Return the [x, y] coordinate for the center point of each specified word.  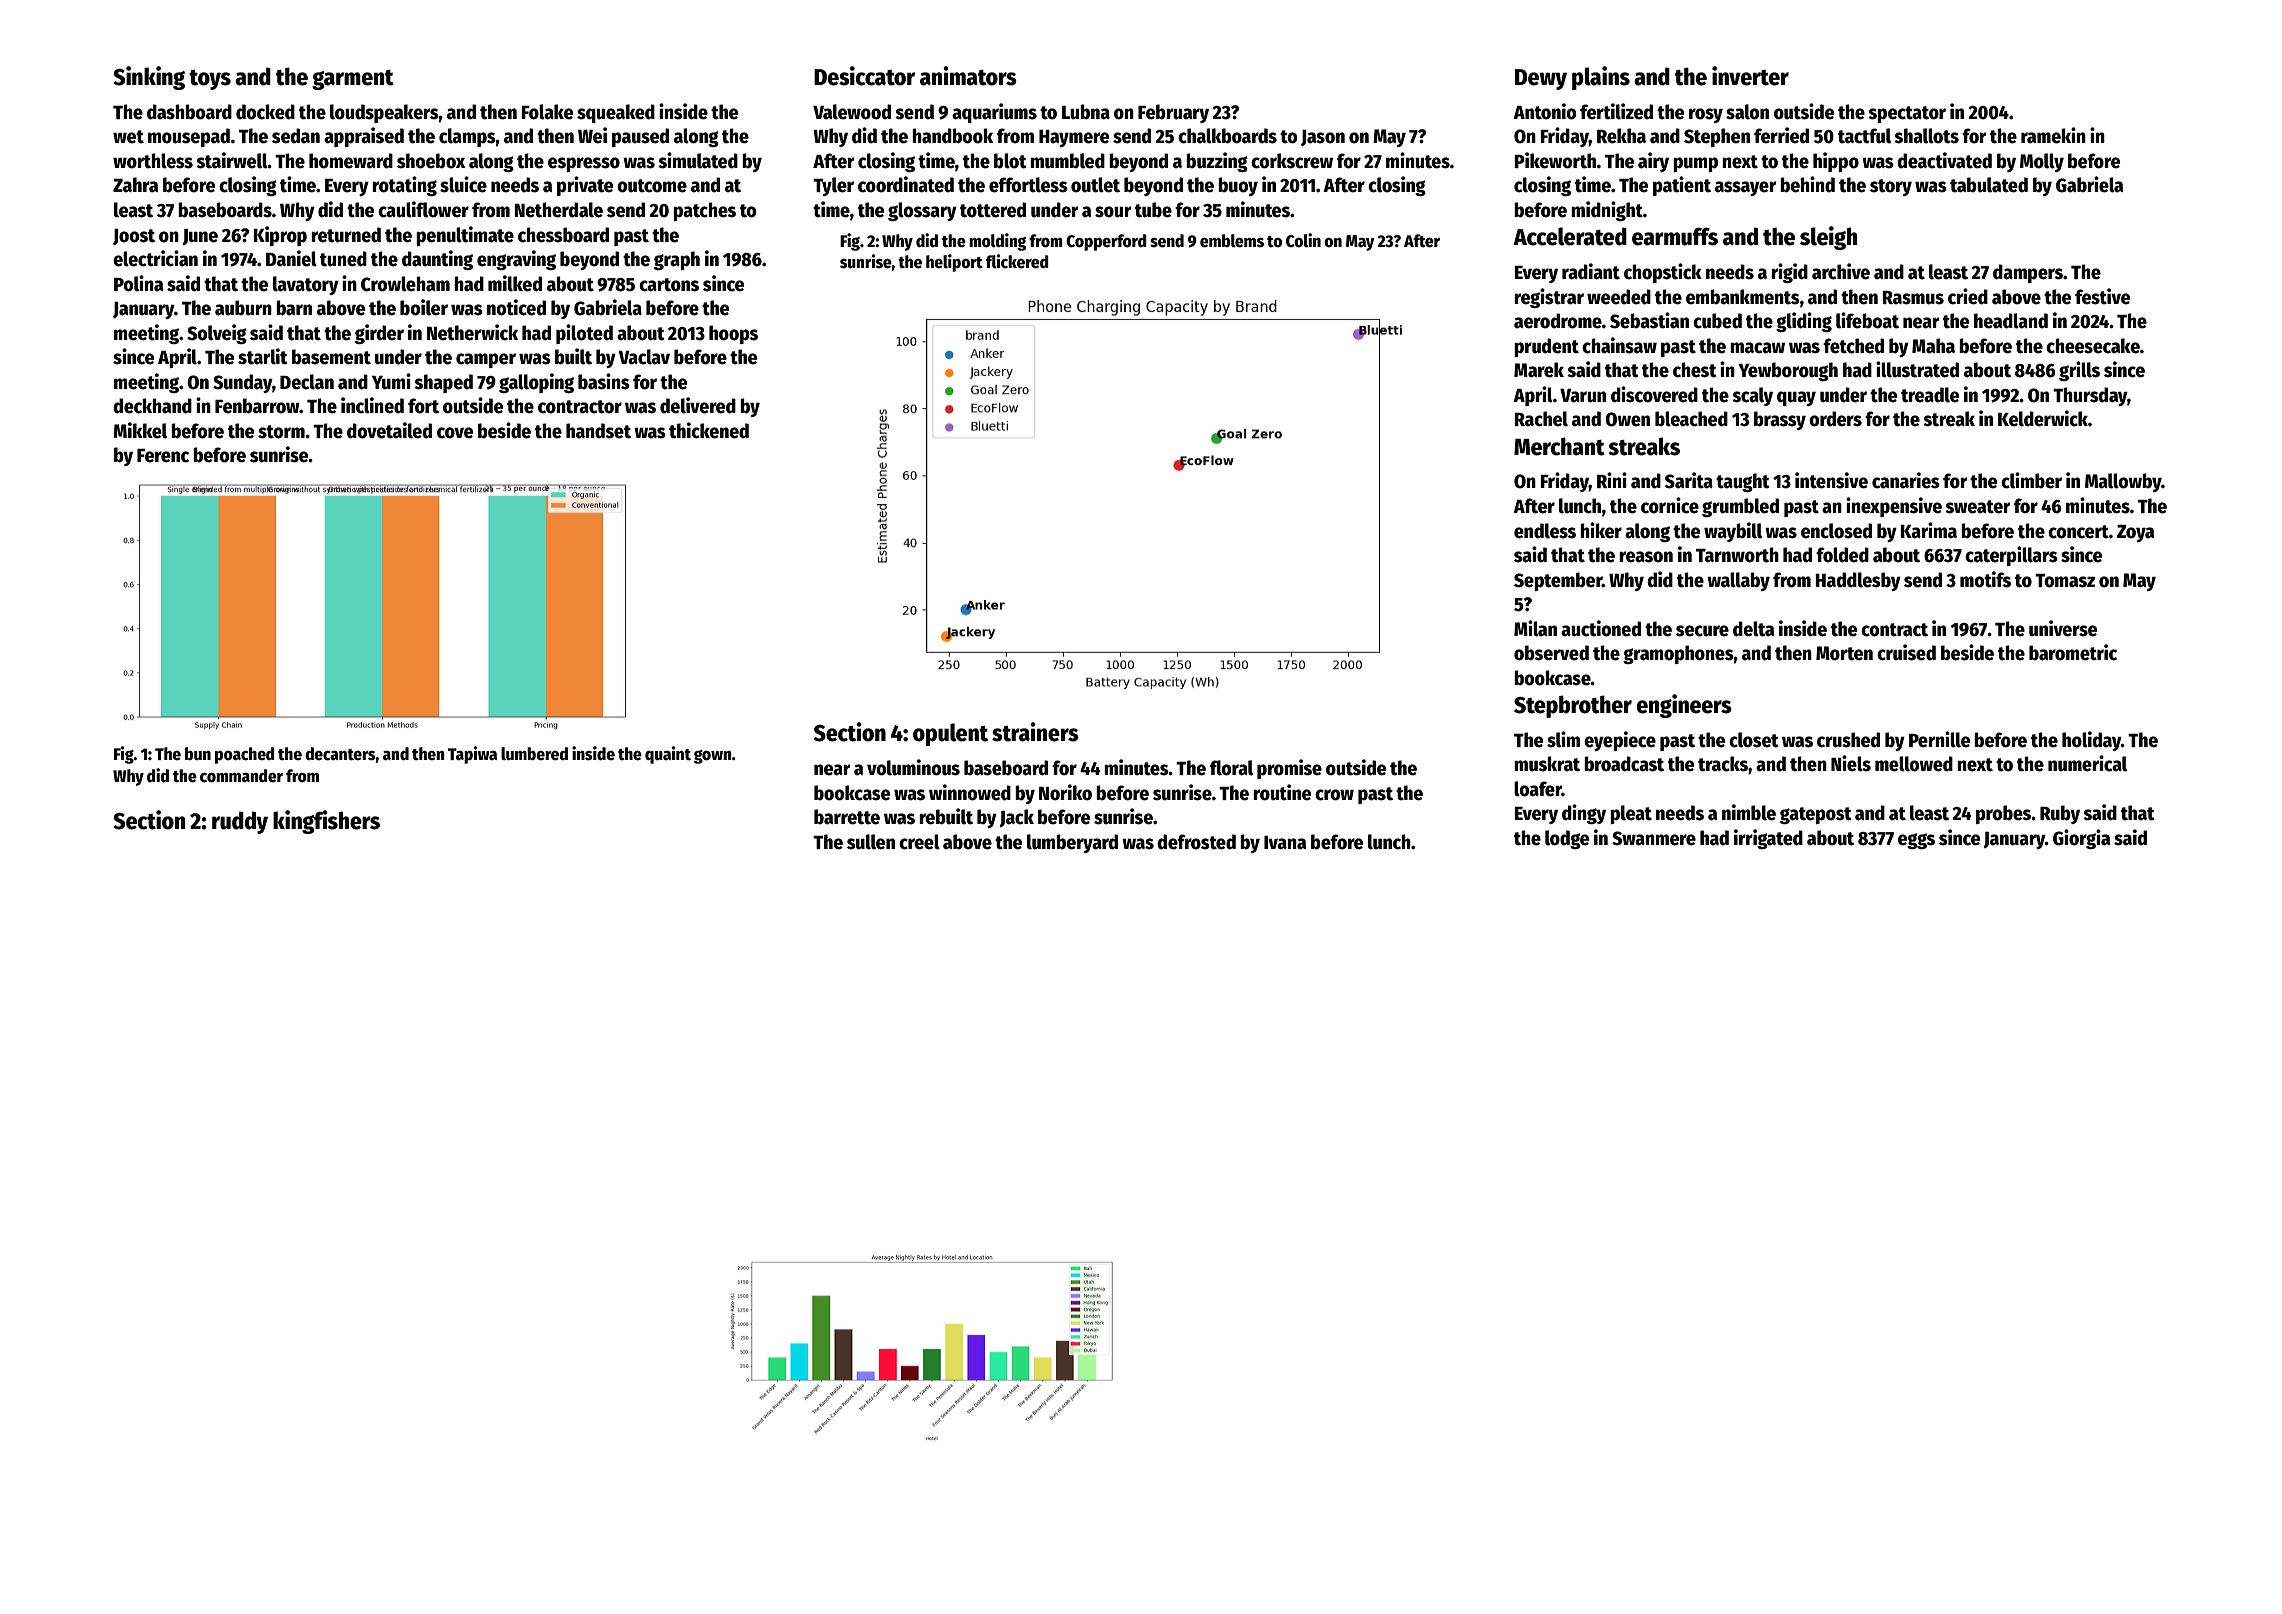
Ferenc [163, 456]
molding [997, 242]
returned [346, 235]
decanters [340, 754]
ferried [1781, 135]
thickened [709, 430]
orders [1835, 419]
